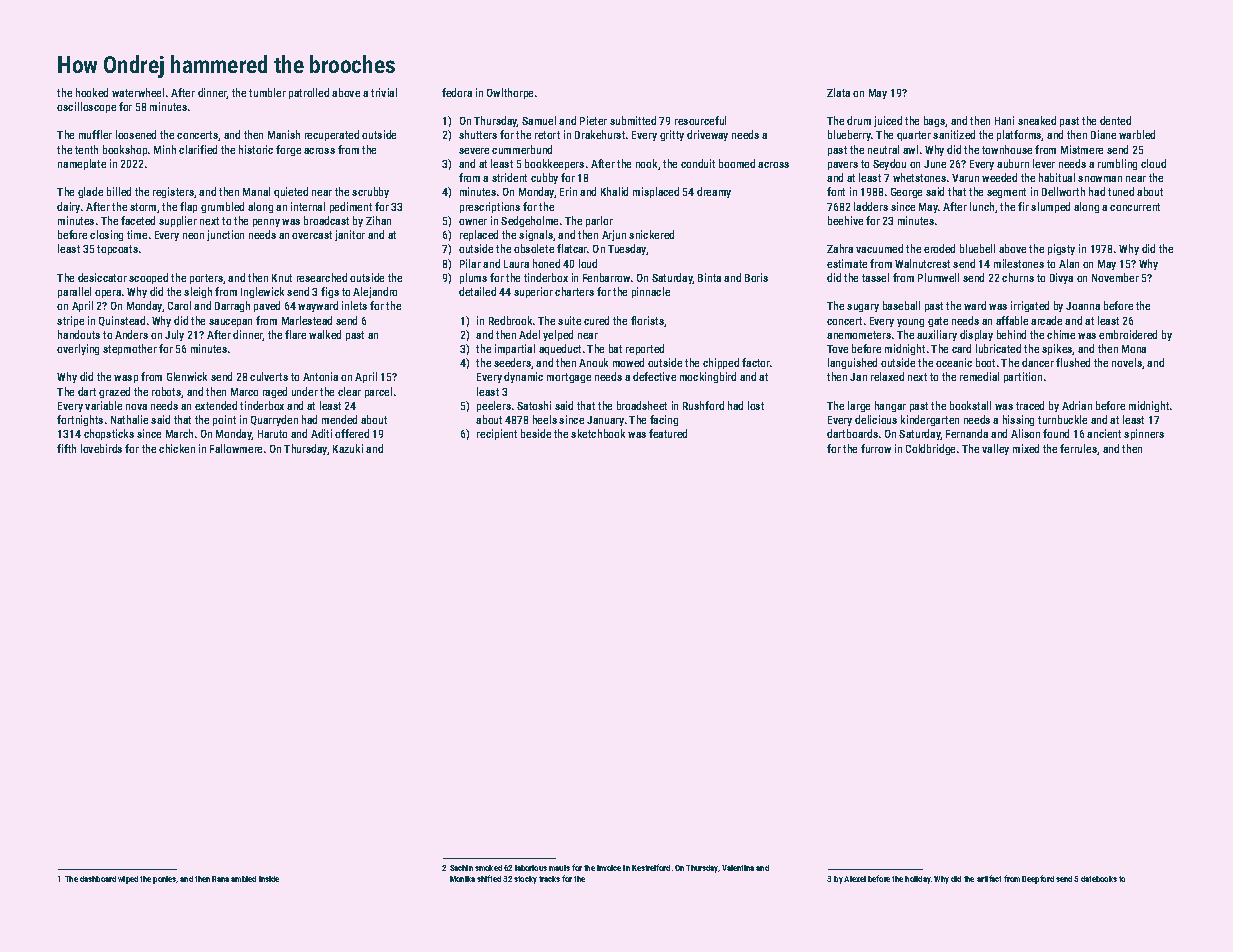 The height and width of the image is (952, 1233). Describe the element at coordinates (90, 192) in the image. I see `glade` at that location.
